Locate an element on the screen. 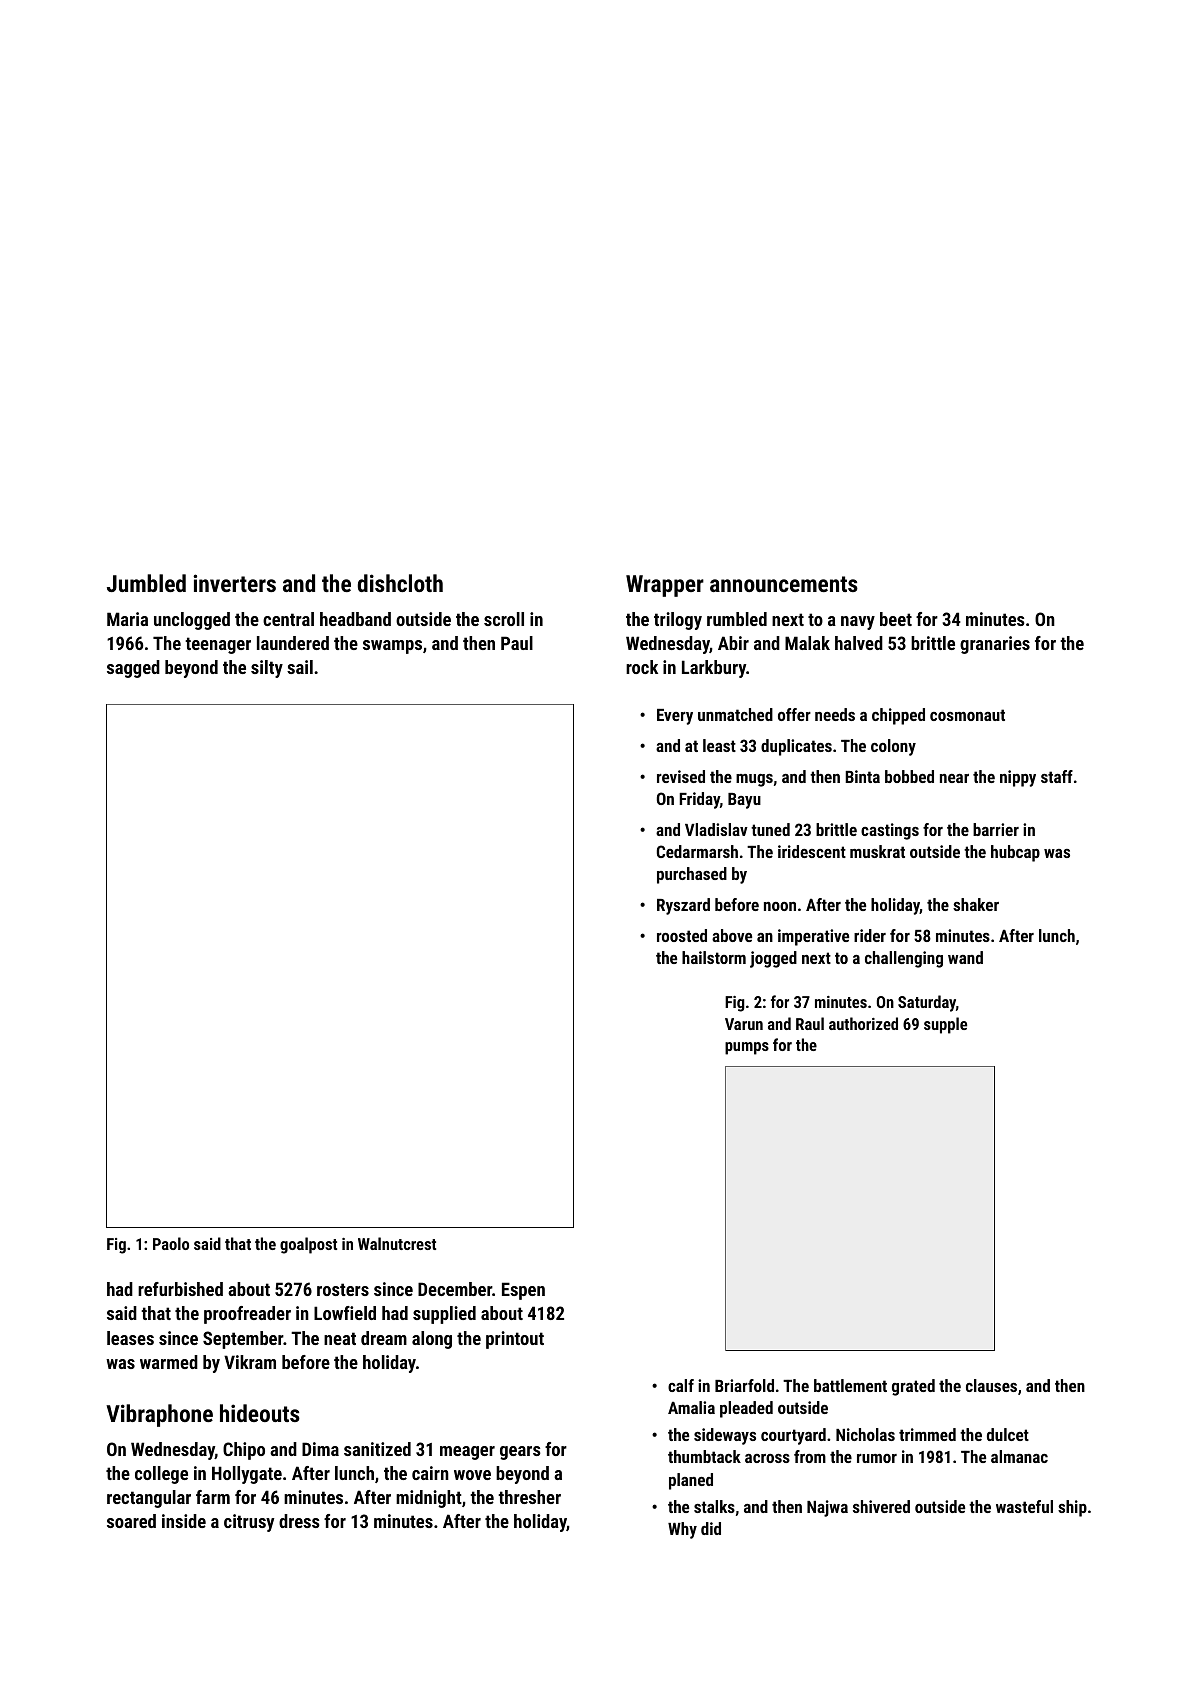  Ryszard is located at coordinates (683, 906).
